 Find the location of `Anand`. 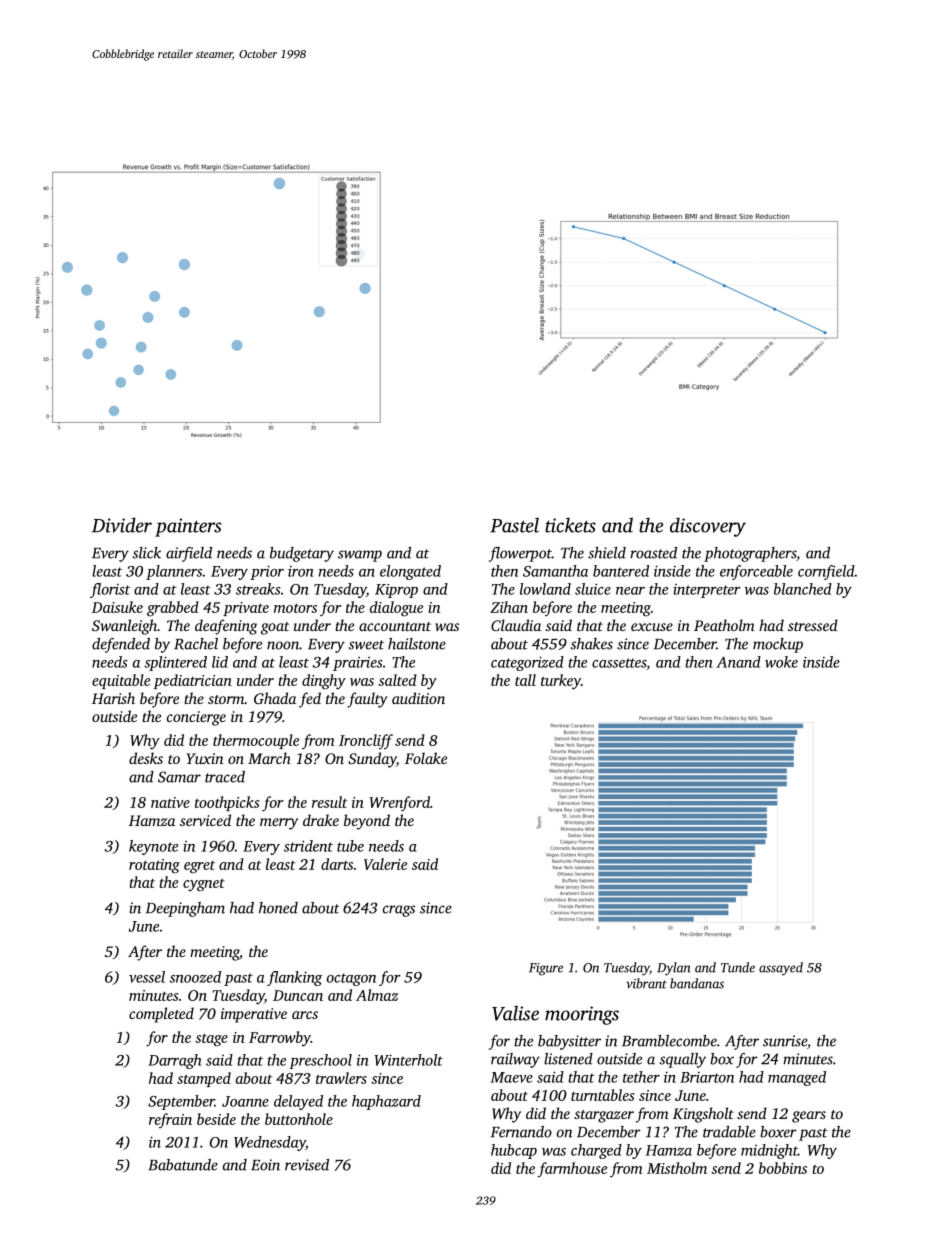

Anand is located at coordinates (738, 662).
